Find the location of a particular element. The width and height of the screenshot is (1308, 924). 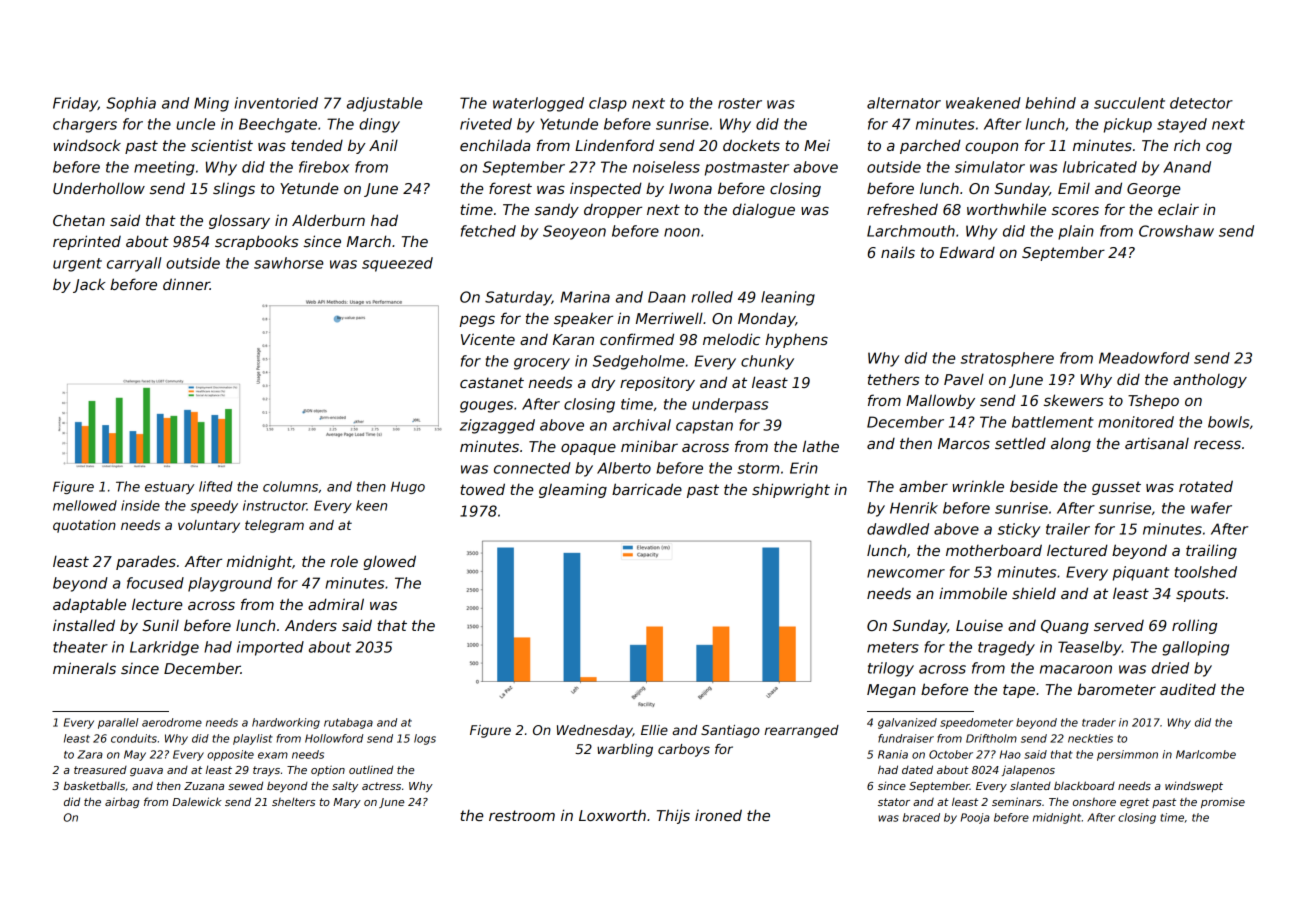

minerals is located at coordinates (84, 668).
